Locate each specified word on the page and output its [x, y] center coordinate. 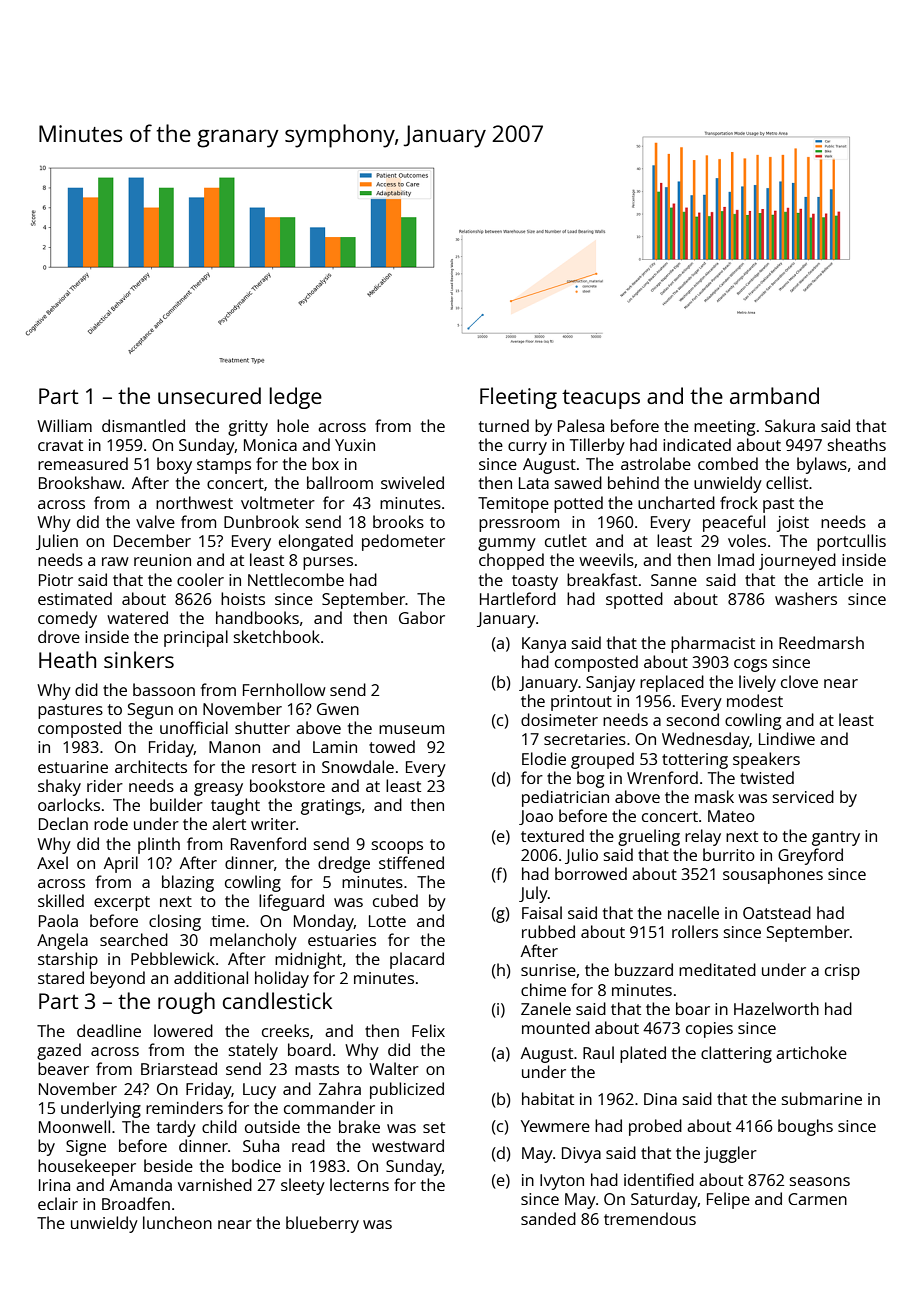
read [308, 1145]
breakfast [602, 579]
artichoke [811, 1052]
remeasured [83, 463]
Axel [52, 862]
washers [806, 598]
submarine [822, 1098]
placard [417, 960]
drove [59, 636]
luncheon [177, 1222]
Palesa [581, 425]
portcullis [851, 542]
